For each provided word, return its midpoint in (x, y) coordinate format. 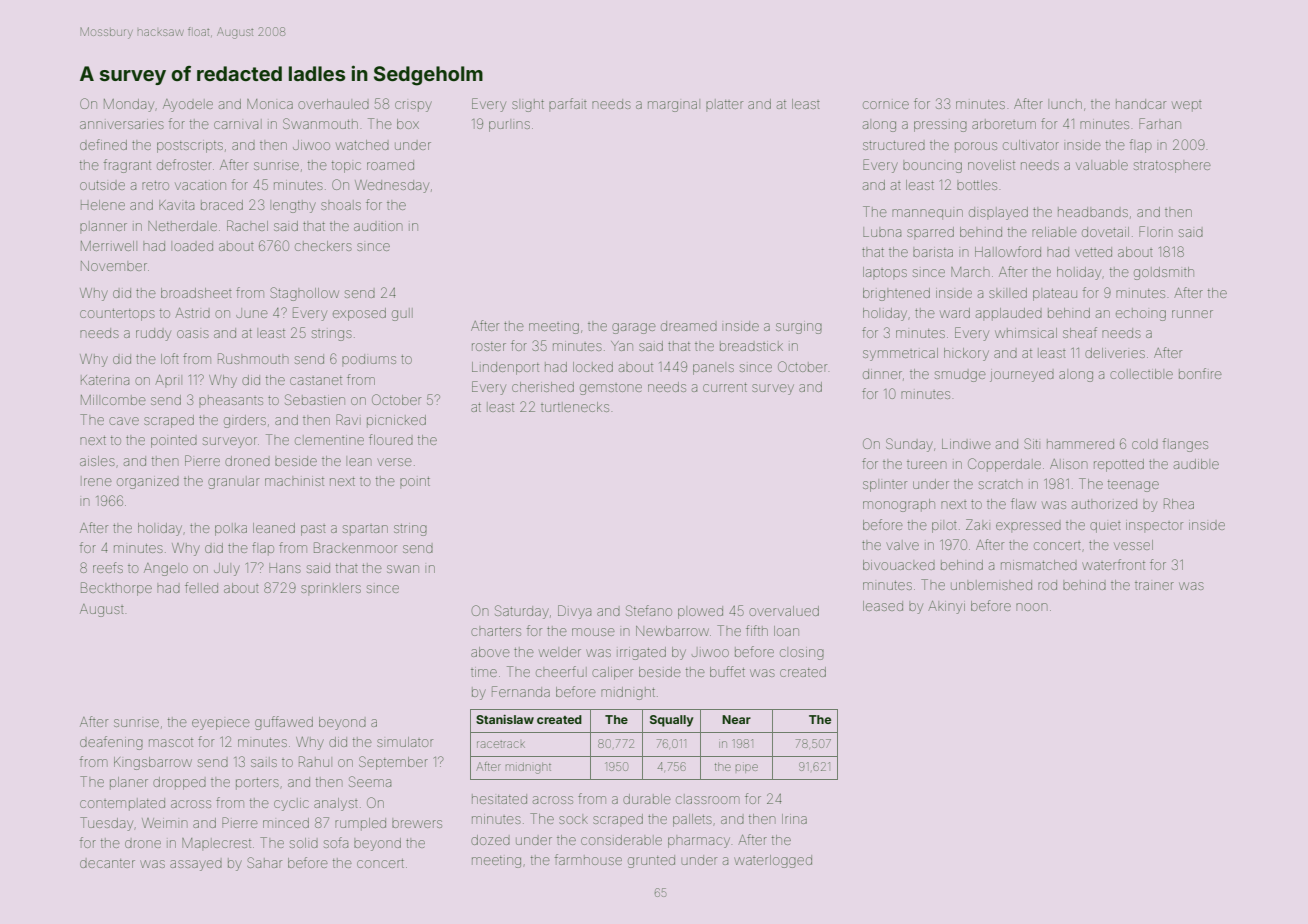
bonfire (1200, 373)
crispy (413, 106)
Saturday (522, 612)
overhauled (333, 104)
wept (1187, 106)
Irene (98, 482)
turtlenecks (575, 407)
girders (245, 421)
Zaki (977, 524)
